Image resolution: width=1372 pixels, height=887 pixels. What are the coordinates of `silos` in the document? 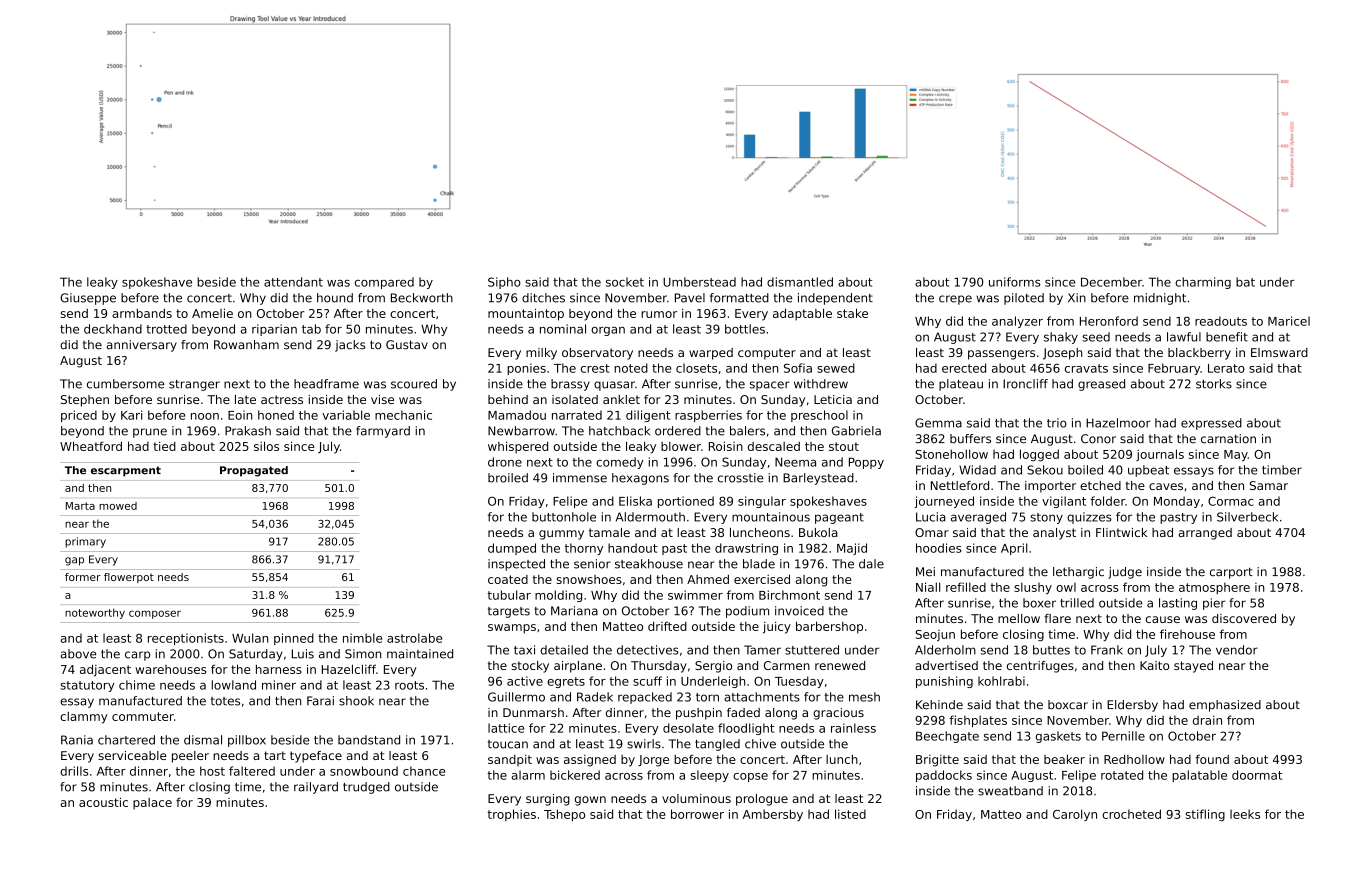 It's located at (266, 446).
